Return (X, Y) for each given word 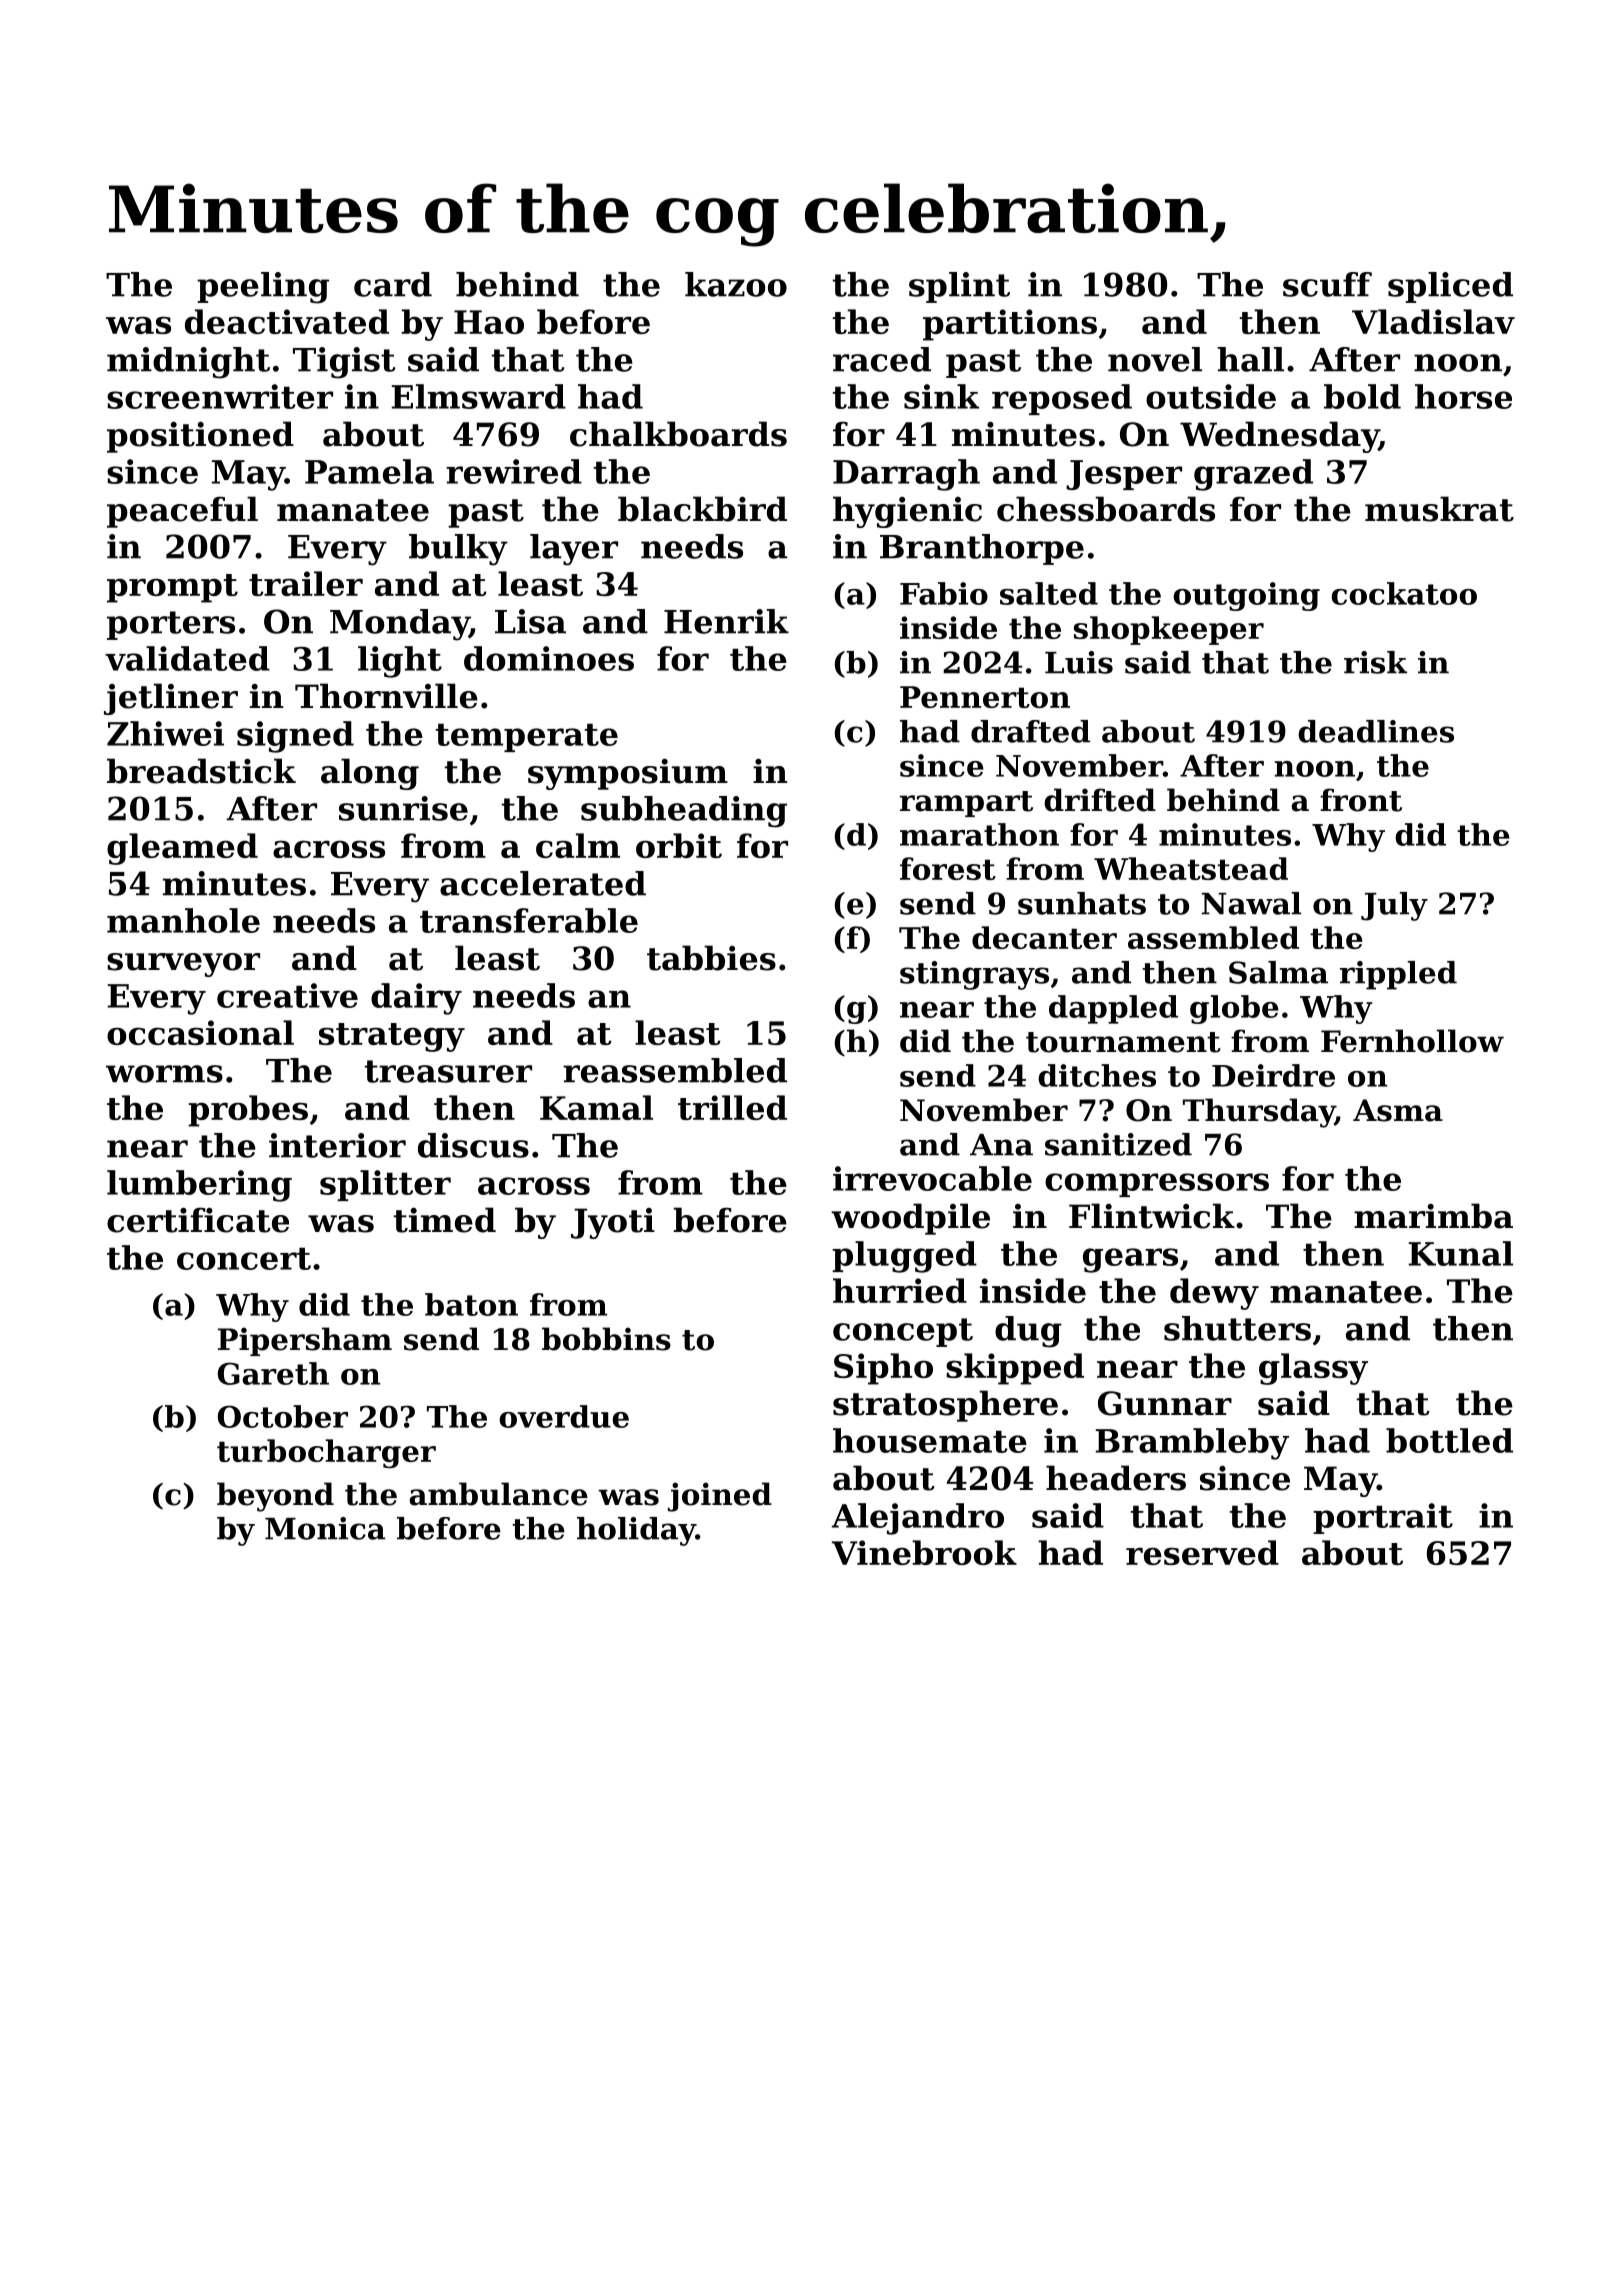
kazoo (736, 284)
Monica (325, 1528)
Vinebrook (924, 1552)
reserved (1202, 1552)
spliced (1450, 287)
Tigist (344, 363)
